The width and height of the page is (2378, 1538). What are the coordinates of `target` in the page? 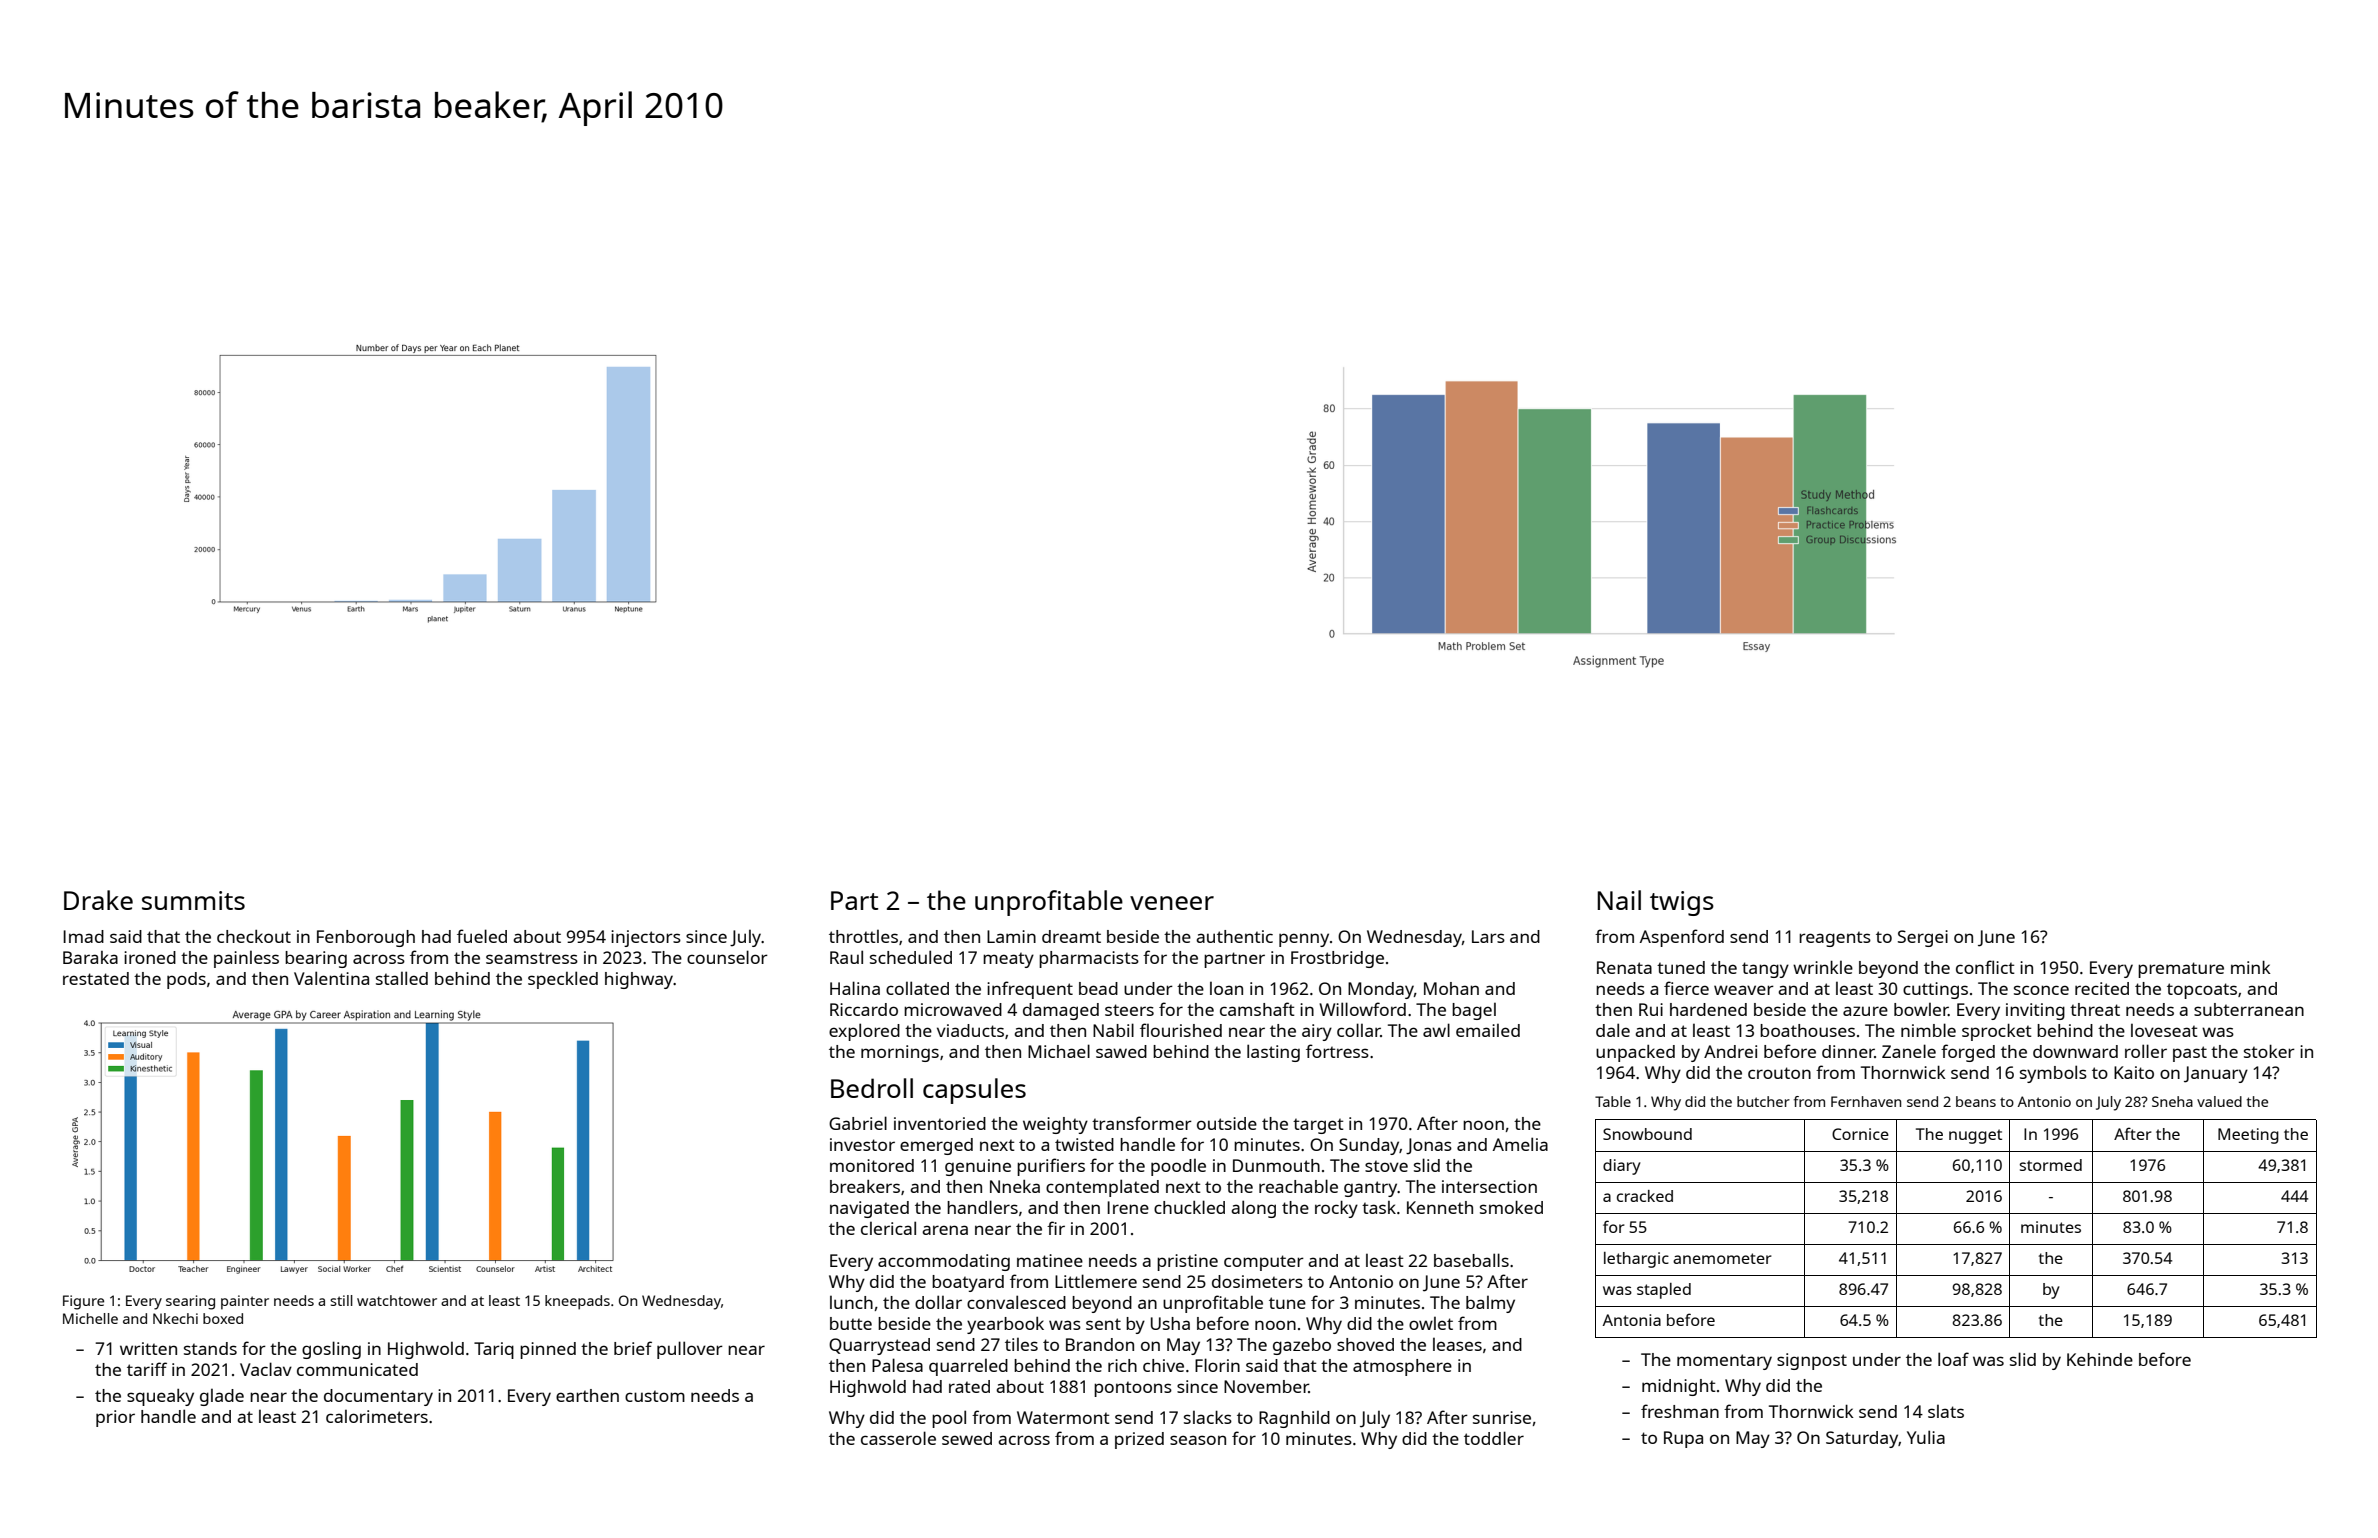 It's located at (1318, 1126).
